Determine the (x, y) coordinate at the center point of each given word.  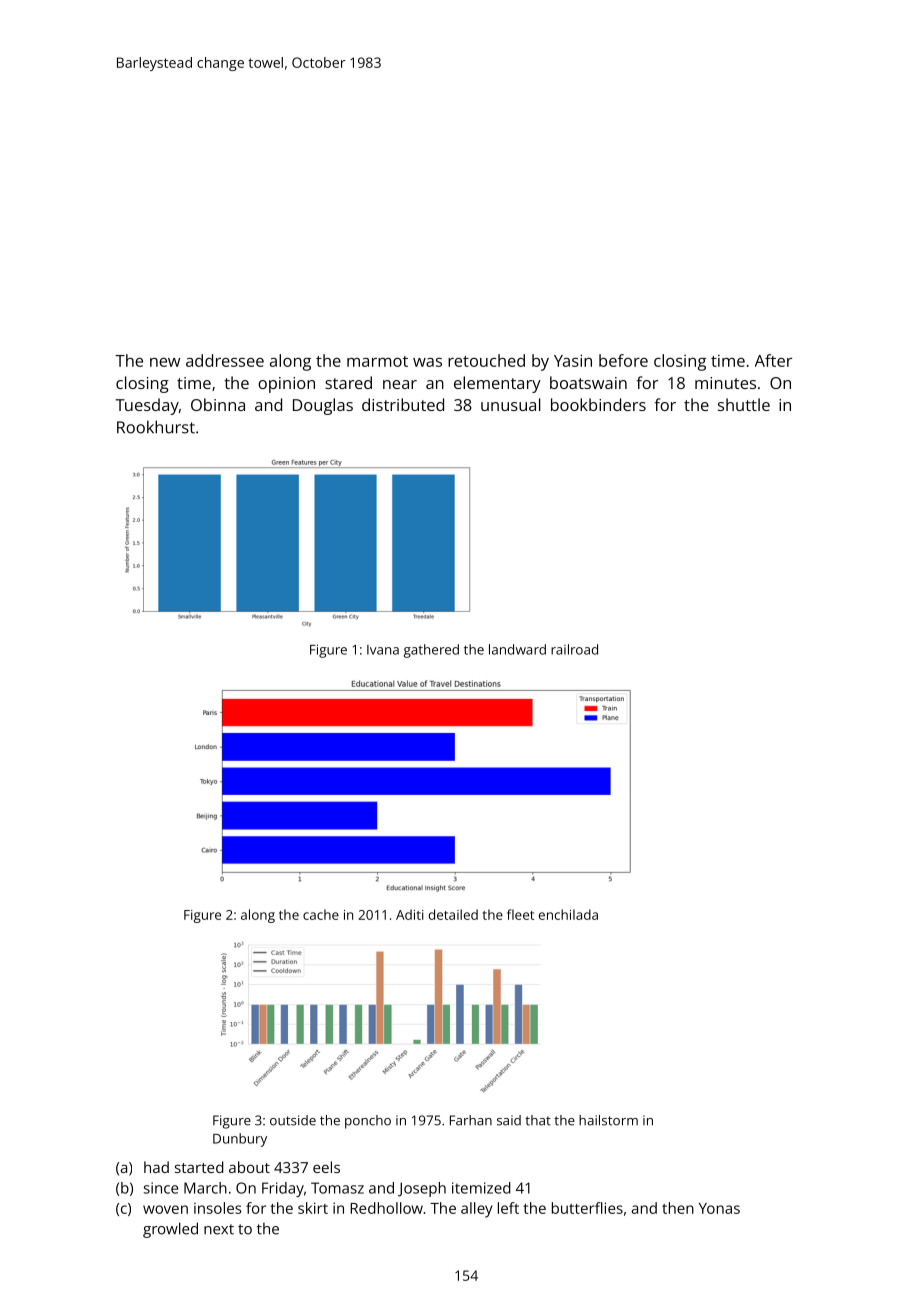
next (219, 1229)
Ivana (383, 650)
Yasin (573, 360)
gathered (431, 651)
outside (293, 1120)
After (773, 360)
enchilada (568, 914)
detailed (453, 914)
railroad (574, 649)
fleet (520, 914)
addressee (225, 360)
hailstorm (608, 1120)
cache (321, 914)
